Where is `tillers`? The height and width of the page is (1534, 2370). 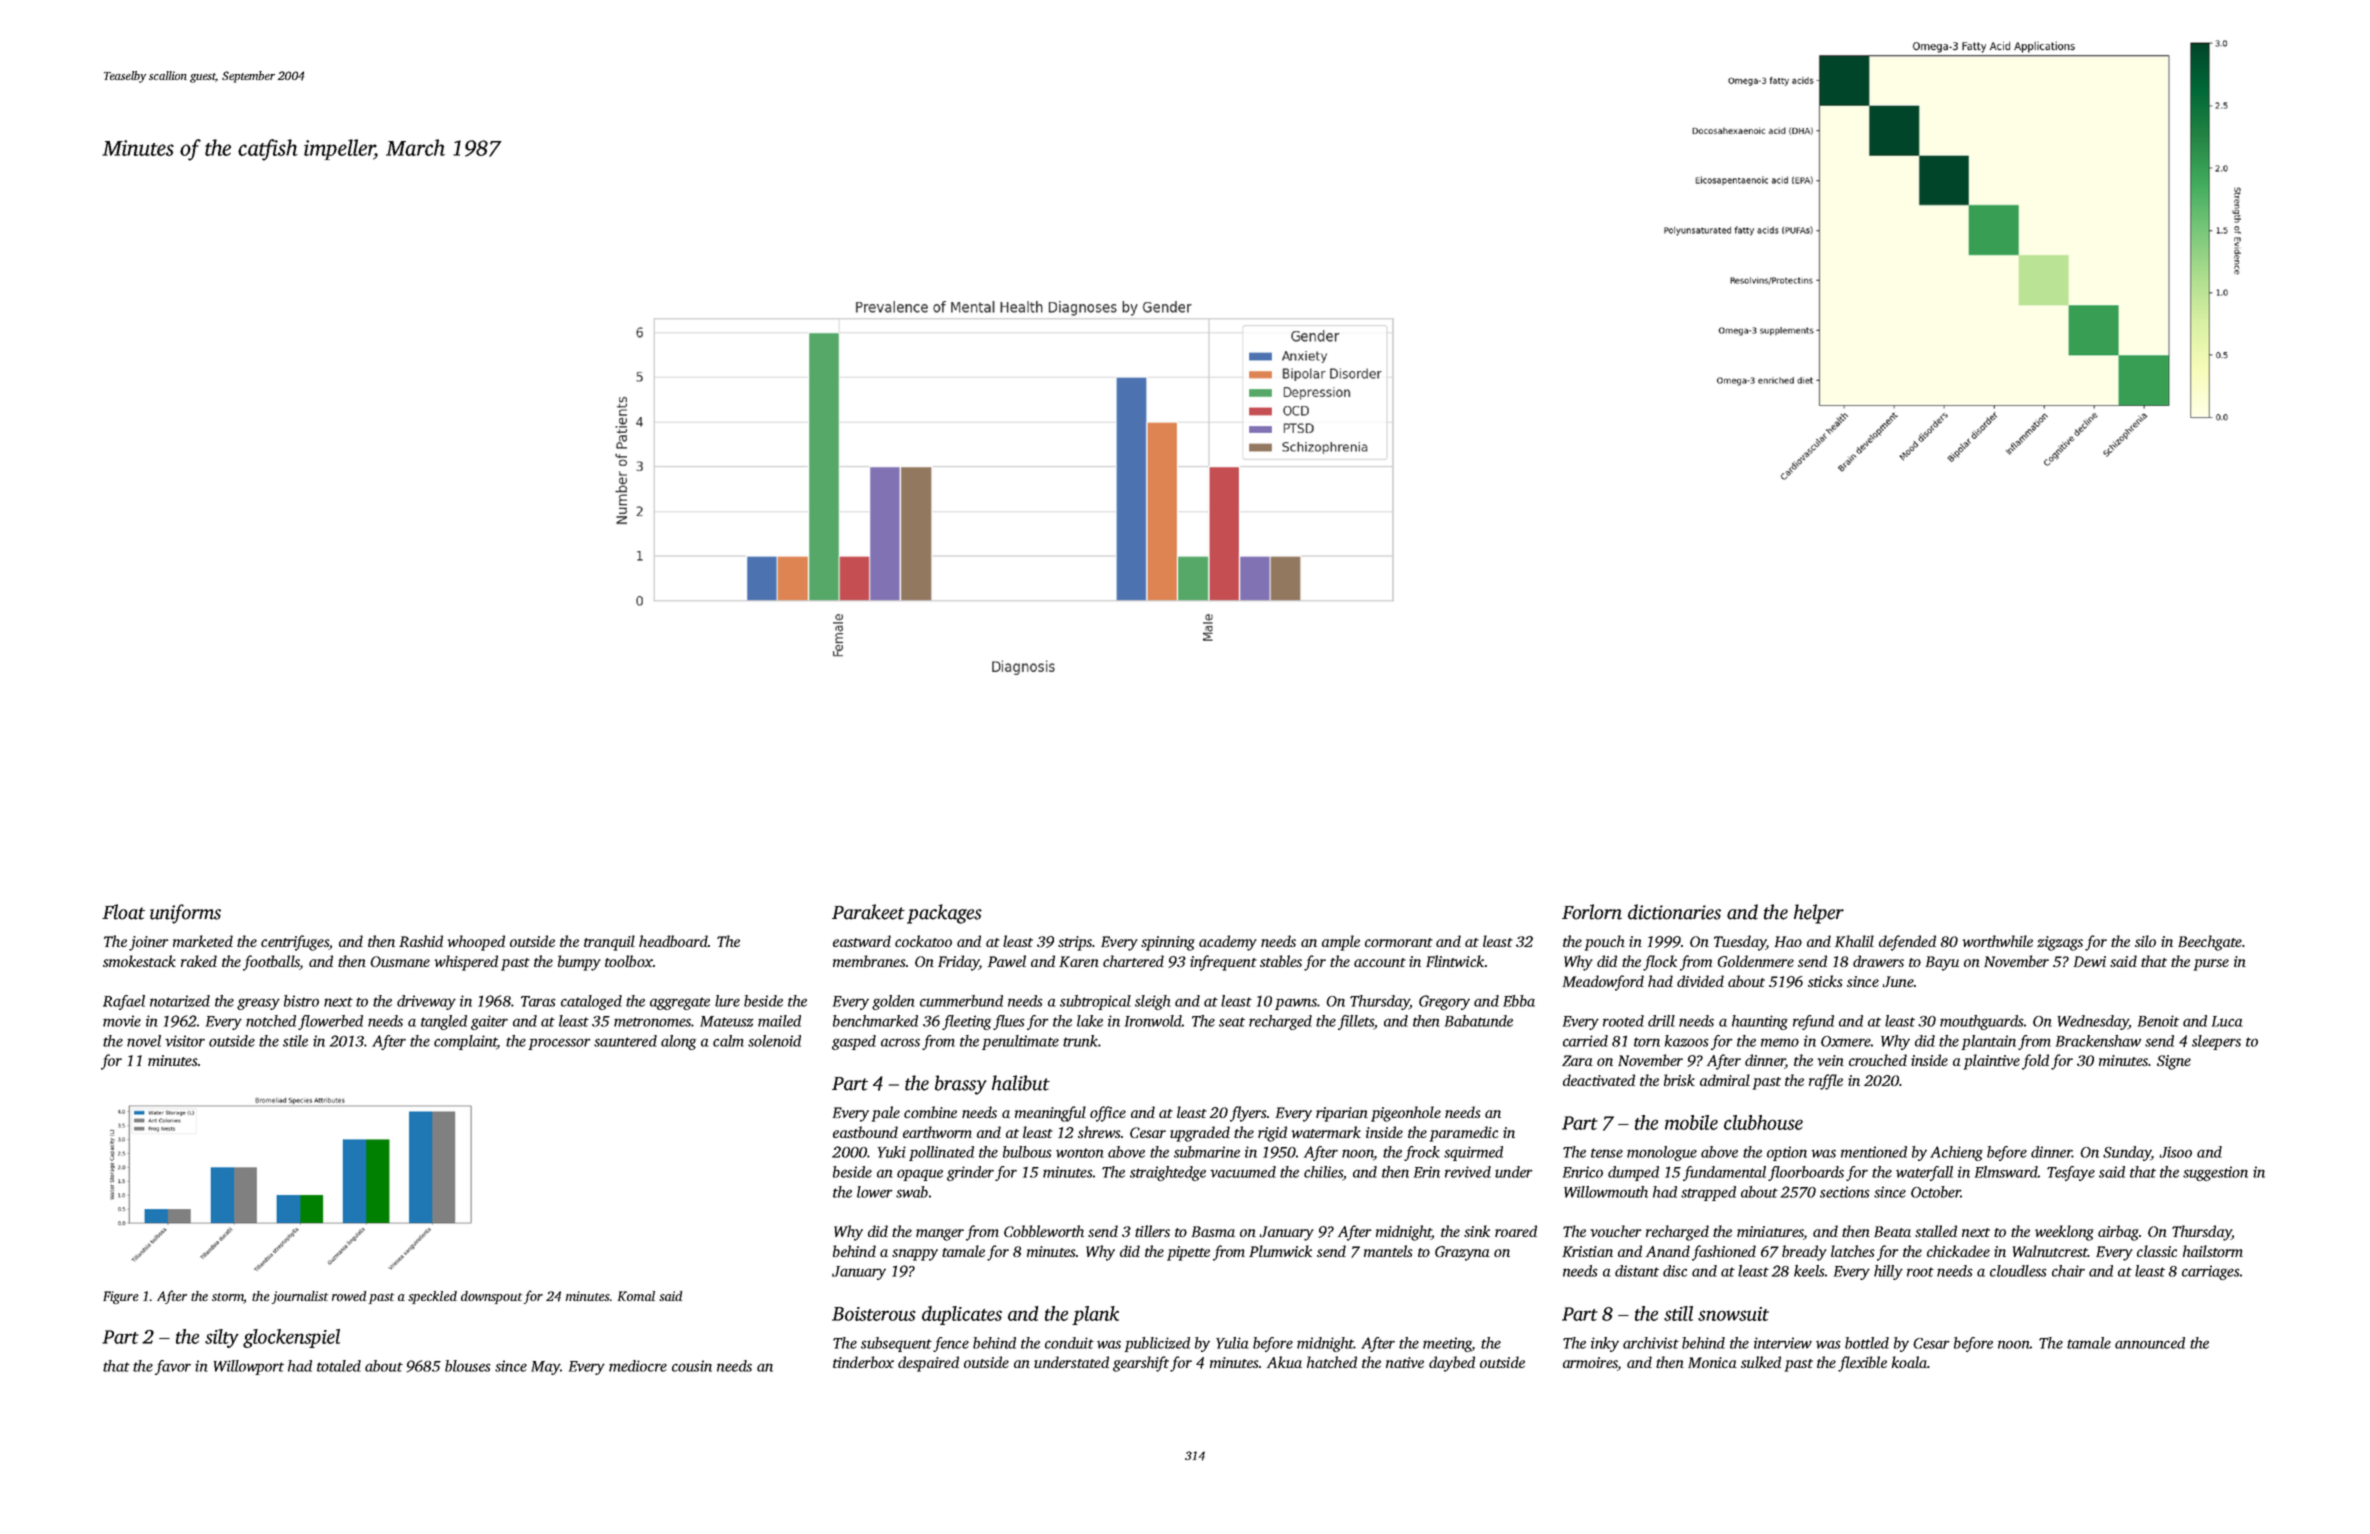 tillers is located at coordinates (1152, 1231).
